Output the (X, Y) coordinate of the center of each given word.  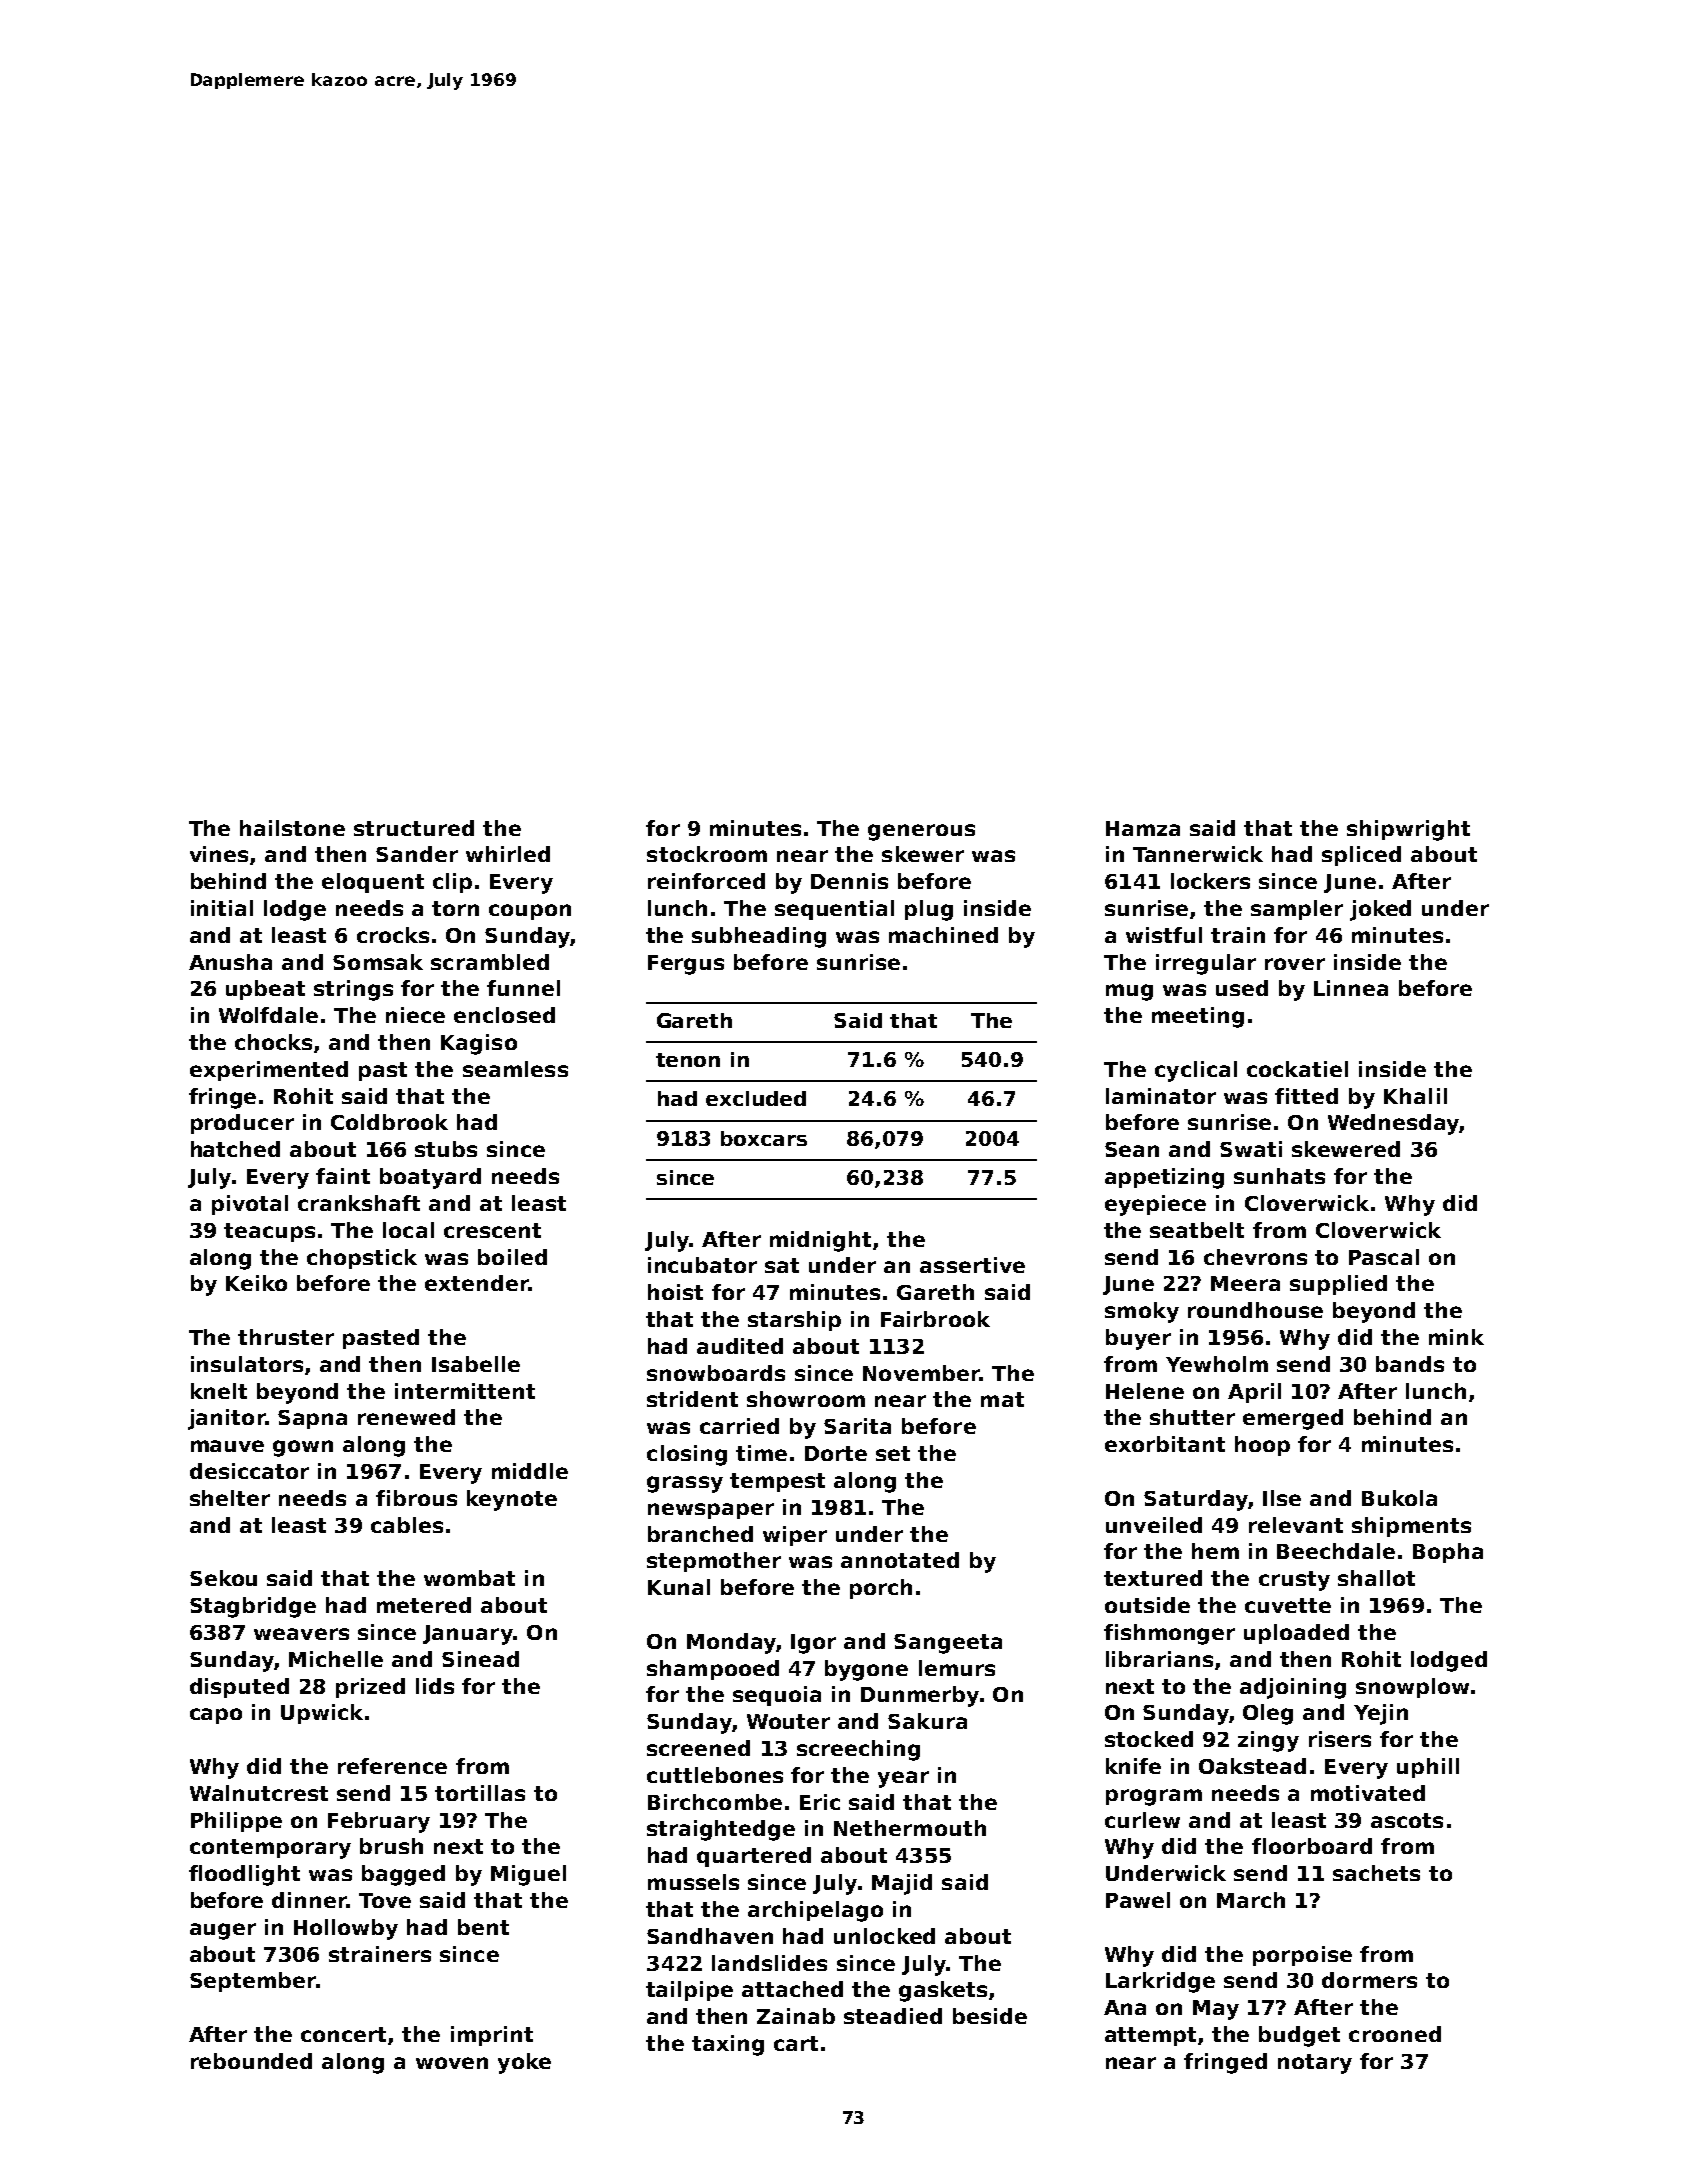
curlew (1142, 1820)
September (253, 1982)
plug (929, 910)
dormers (1369, 1980)
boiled (512, 1257)
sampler (1297, 910)
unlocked (884, 1936)
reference (392, 1766)
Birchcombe (715, 1802)
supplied (1338, 1285)
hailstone (292, 828)
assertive (972, 1265)
